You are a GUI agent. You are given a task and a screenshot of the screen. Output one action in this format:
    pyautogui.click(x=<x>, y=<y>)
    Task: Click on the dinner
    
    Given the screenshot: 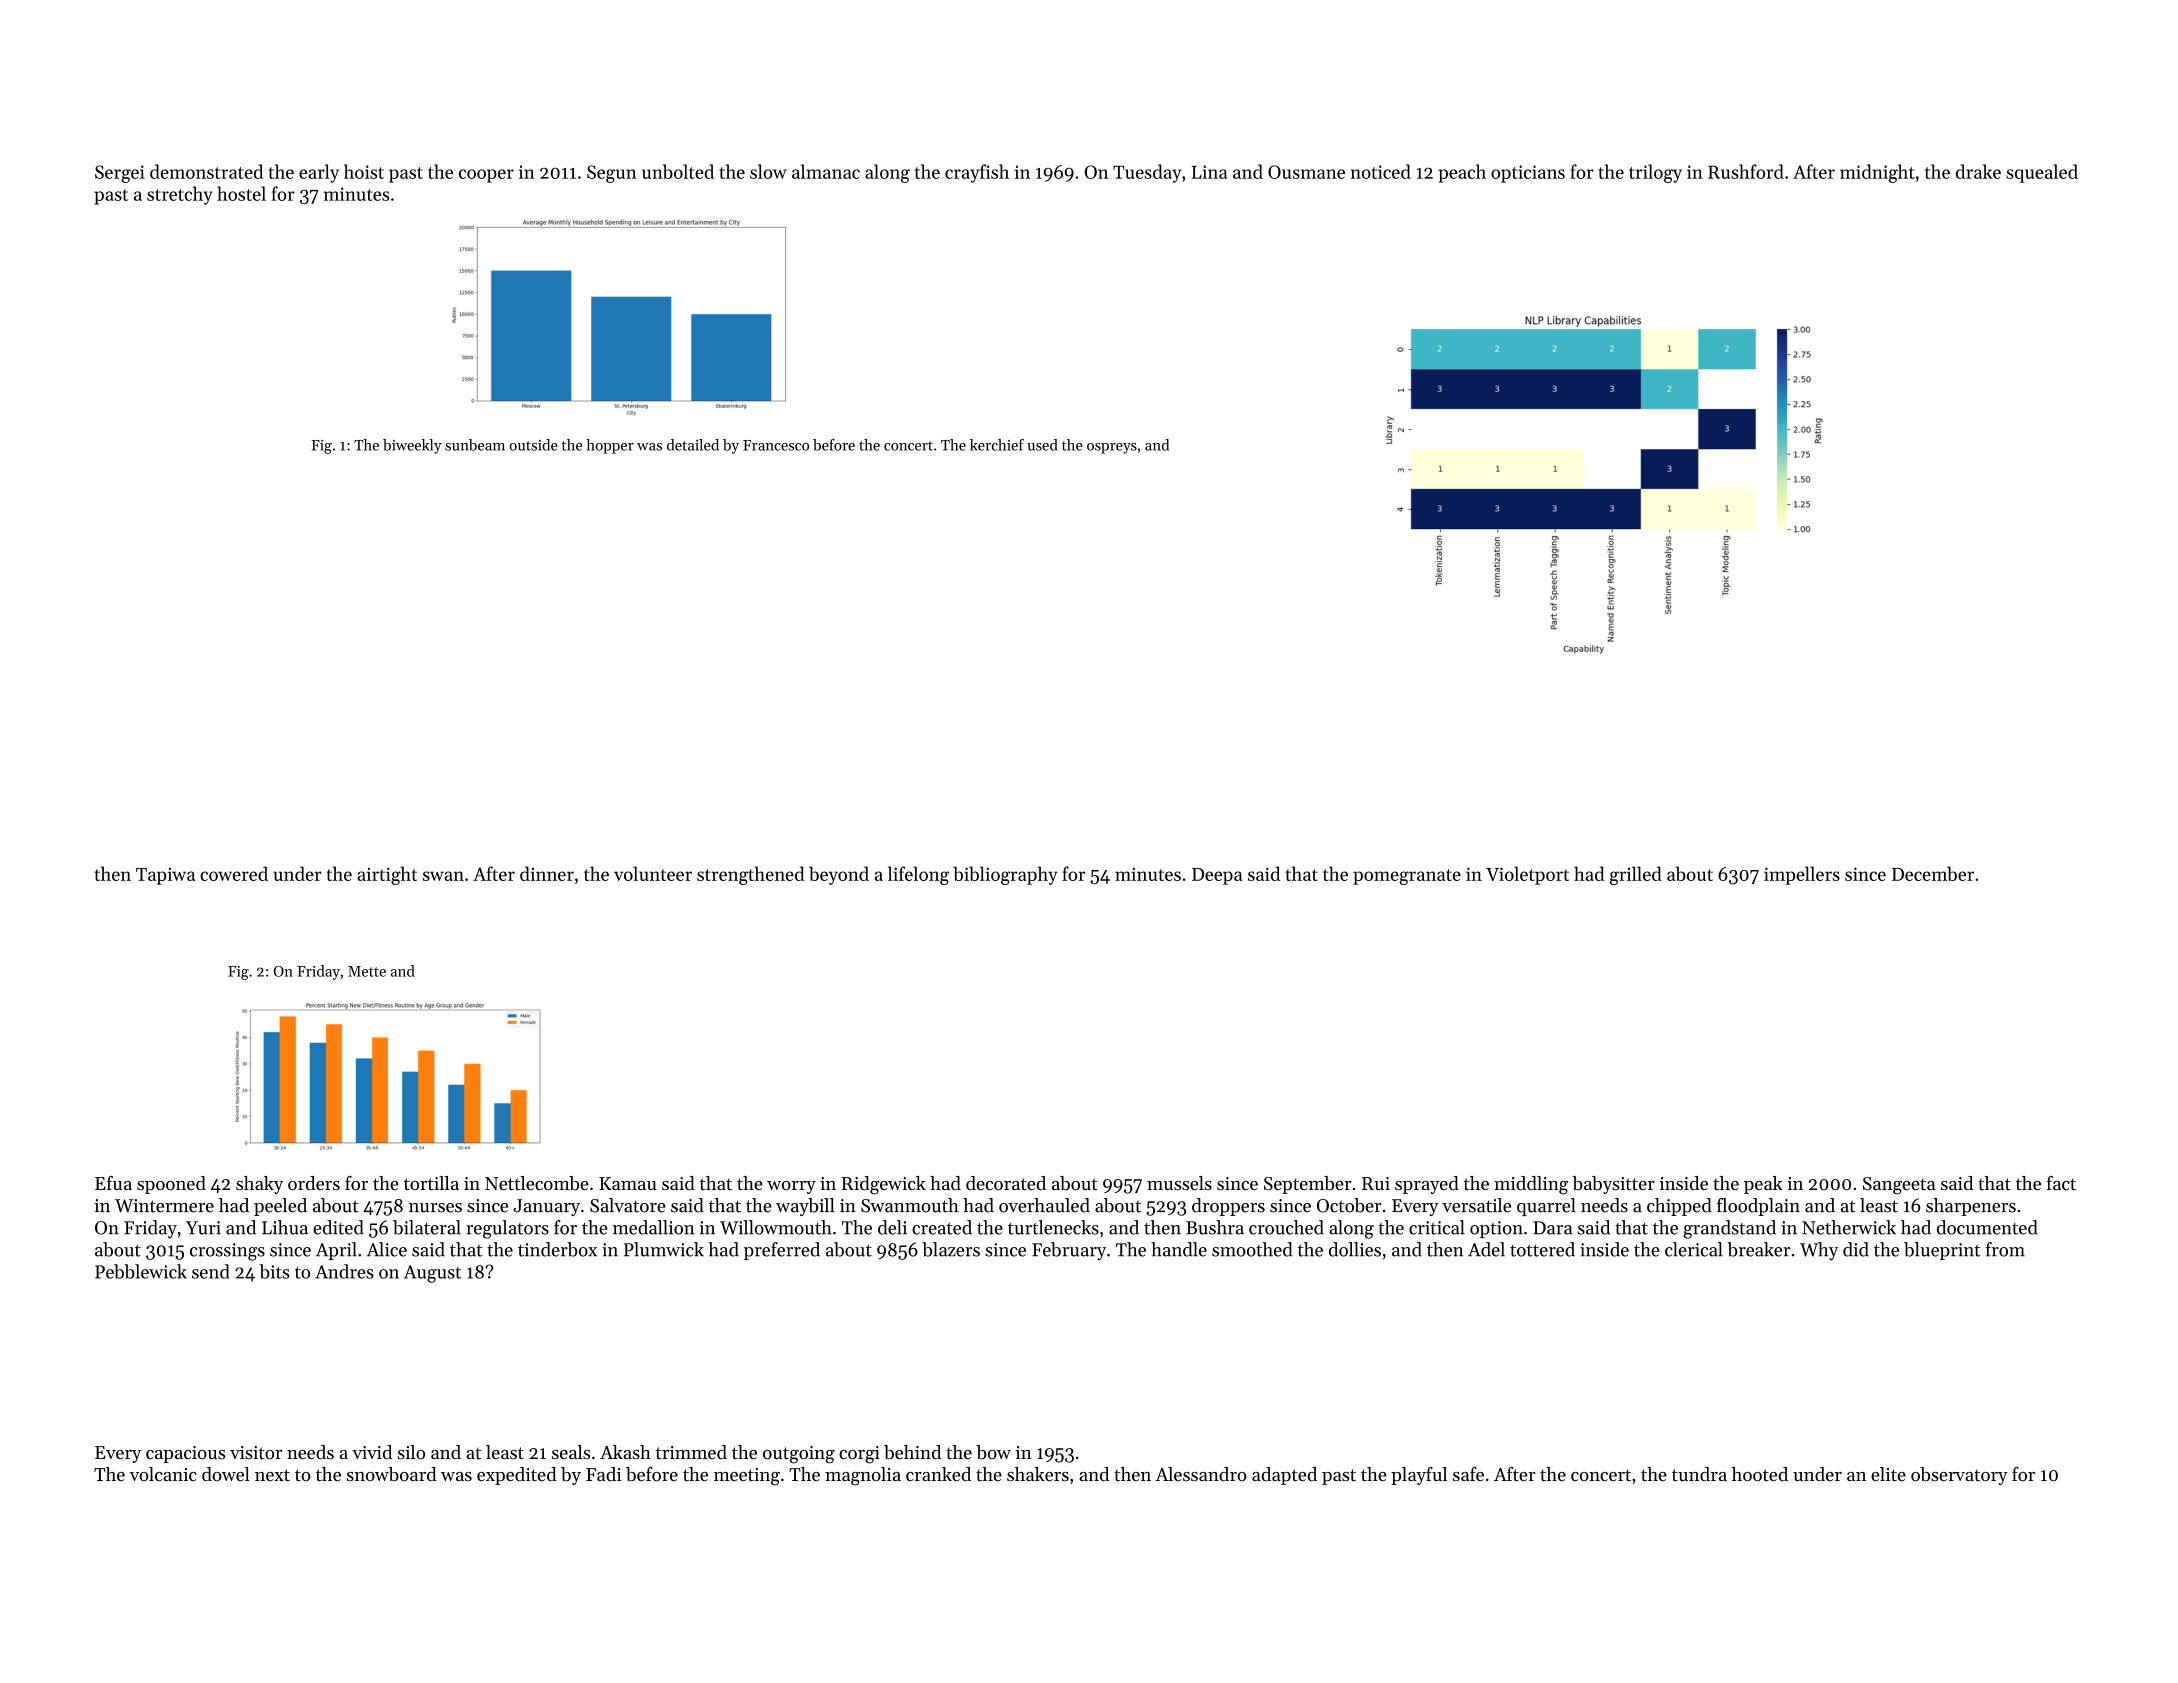 What is the action you would take?
    pyautogui.click(x=547, y=873)
